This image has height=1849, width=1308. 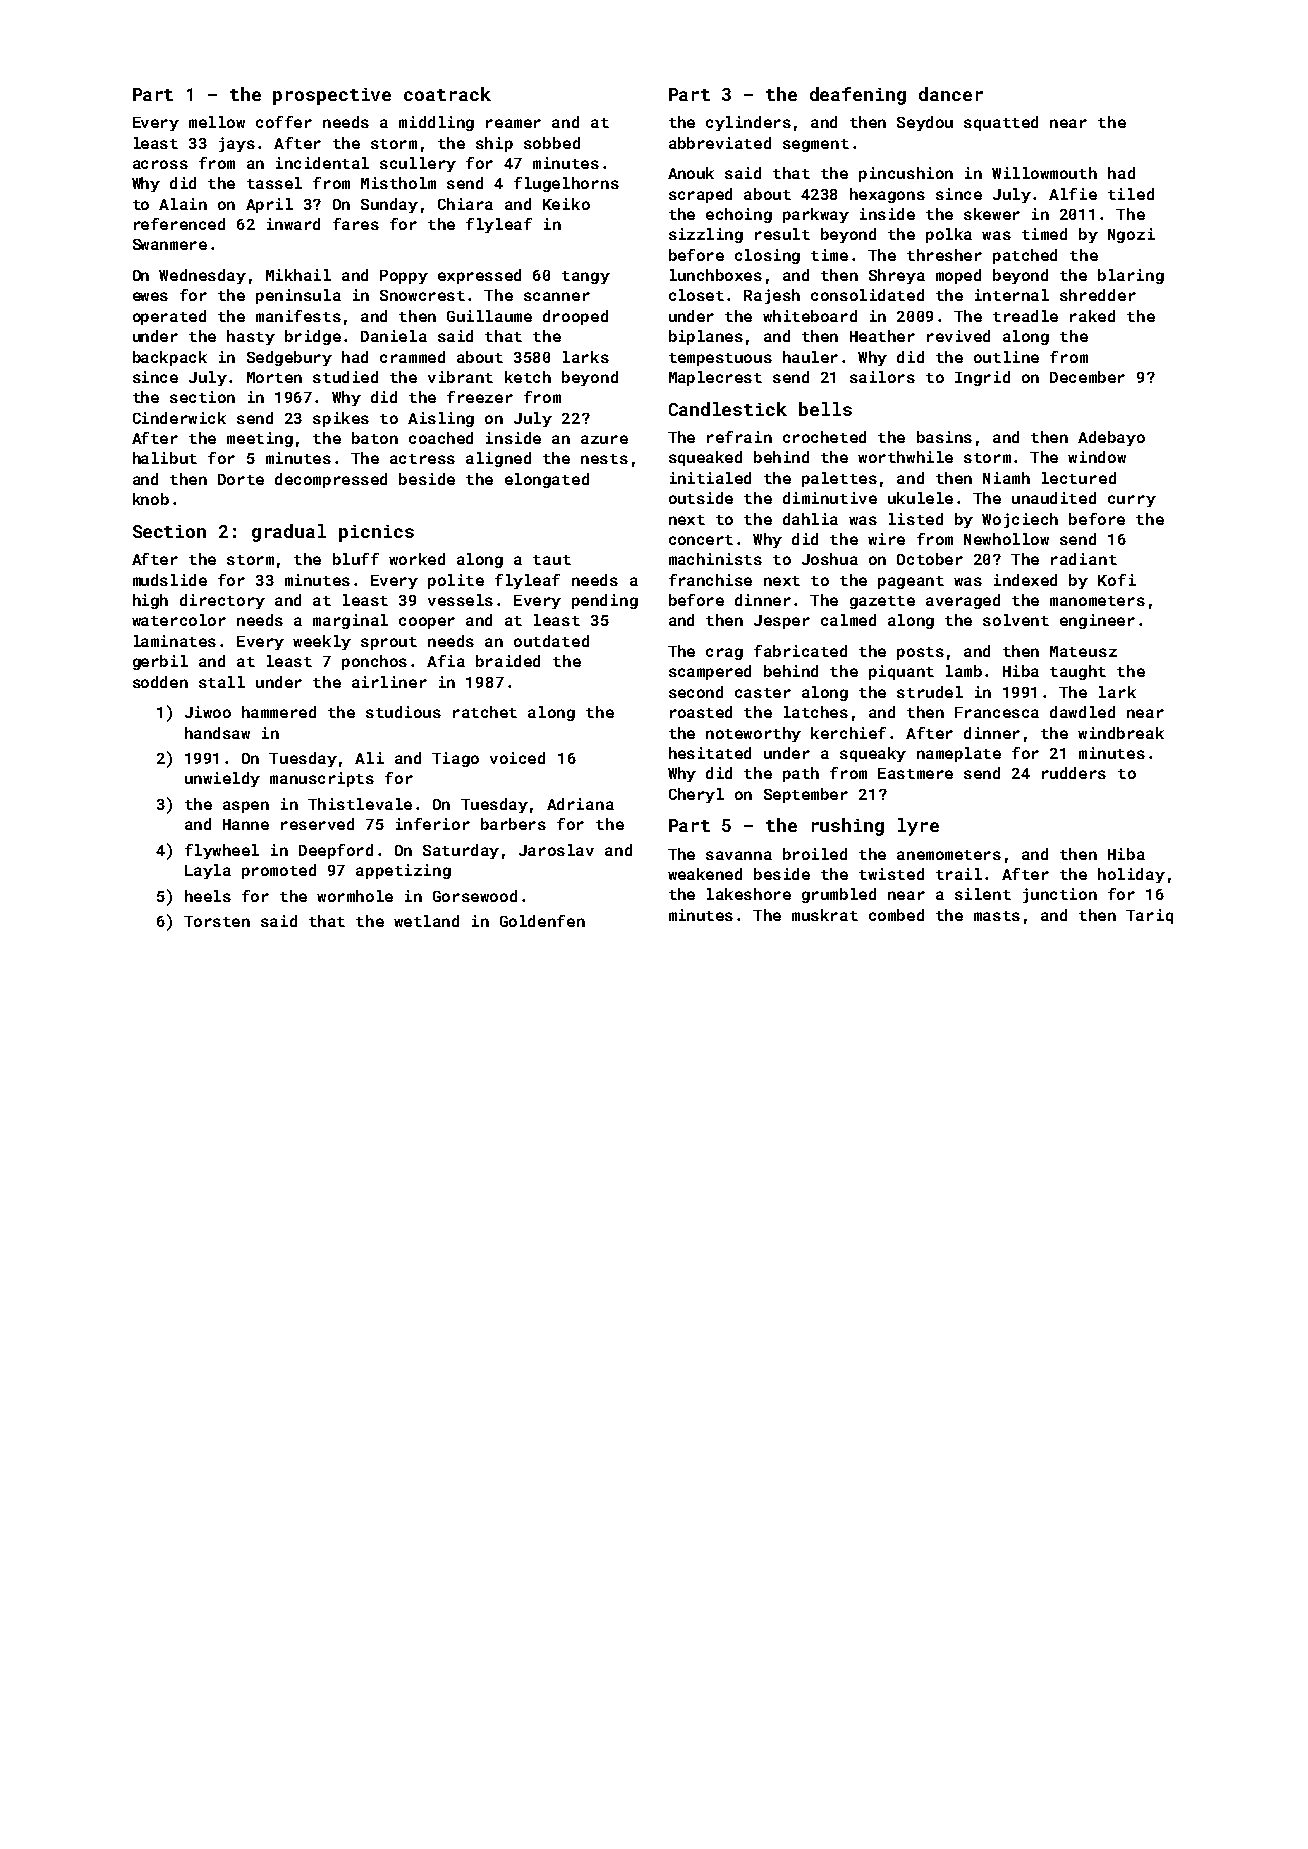 I want to click on echoing, so click(x=739, y=215).
